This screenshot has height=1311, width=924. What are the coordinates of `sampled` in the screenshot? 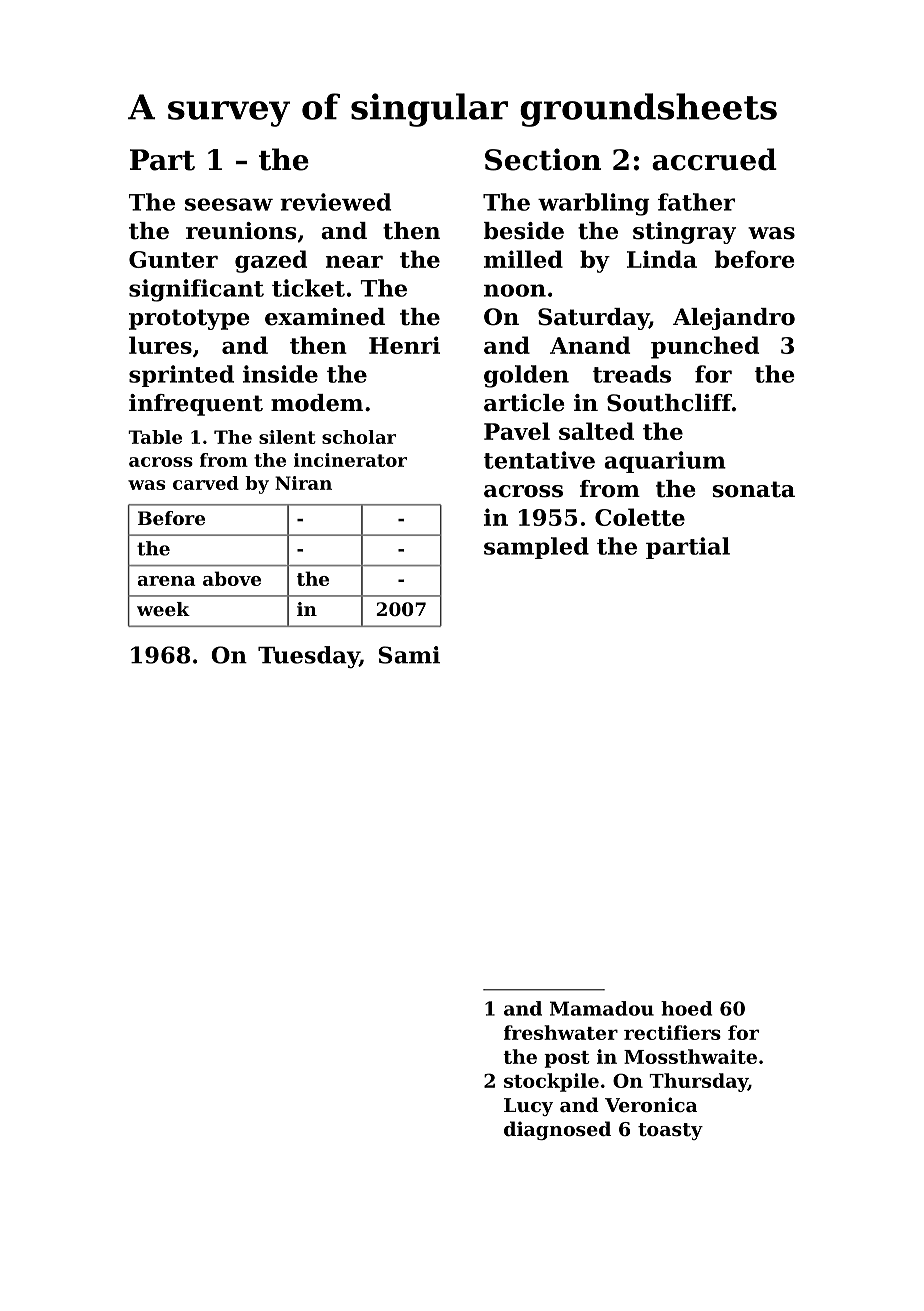 It's located at (536, 548).
